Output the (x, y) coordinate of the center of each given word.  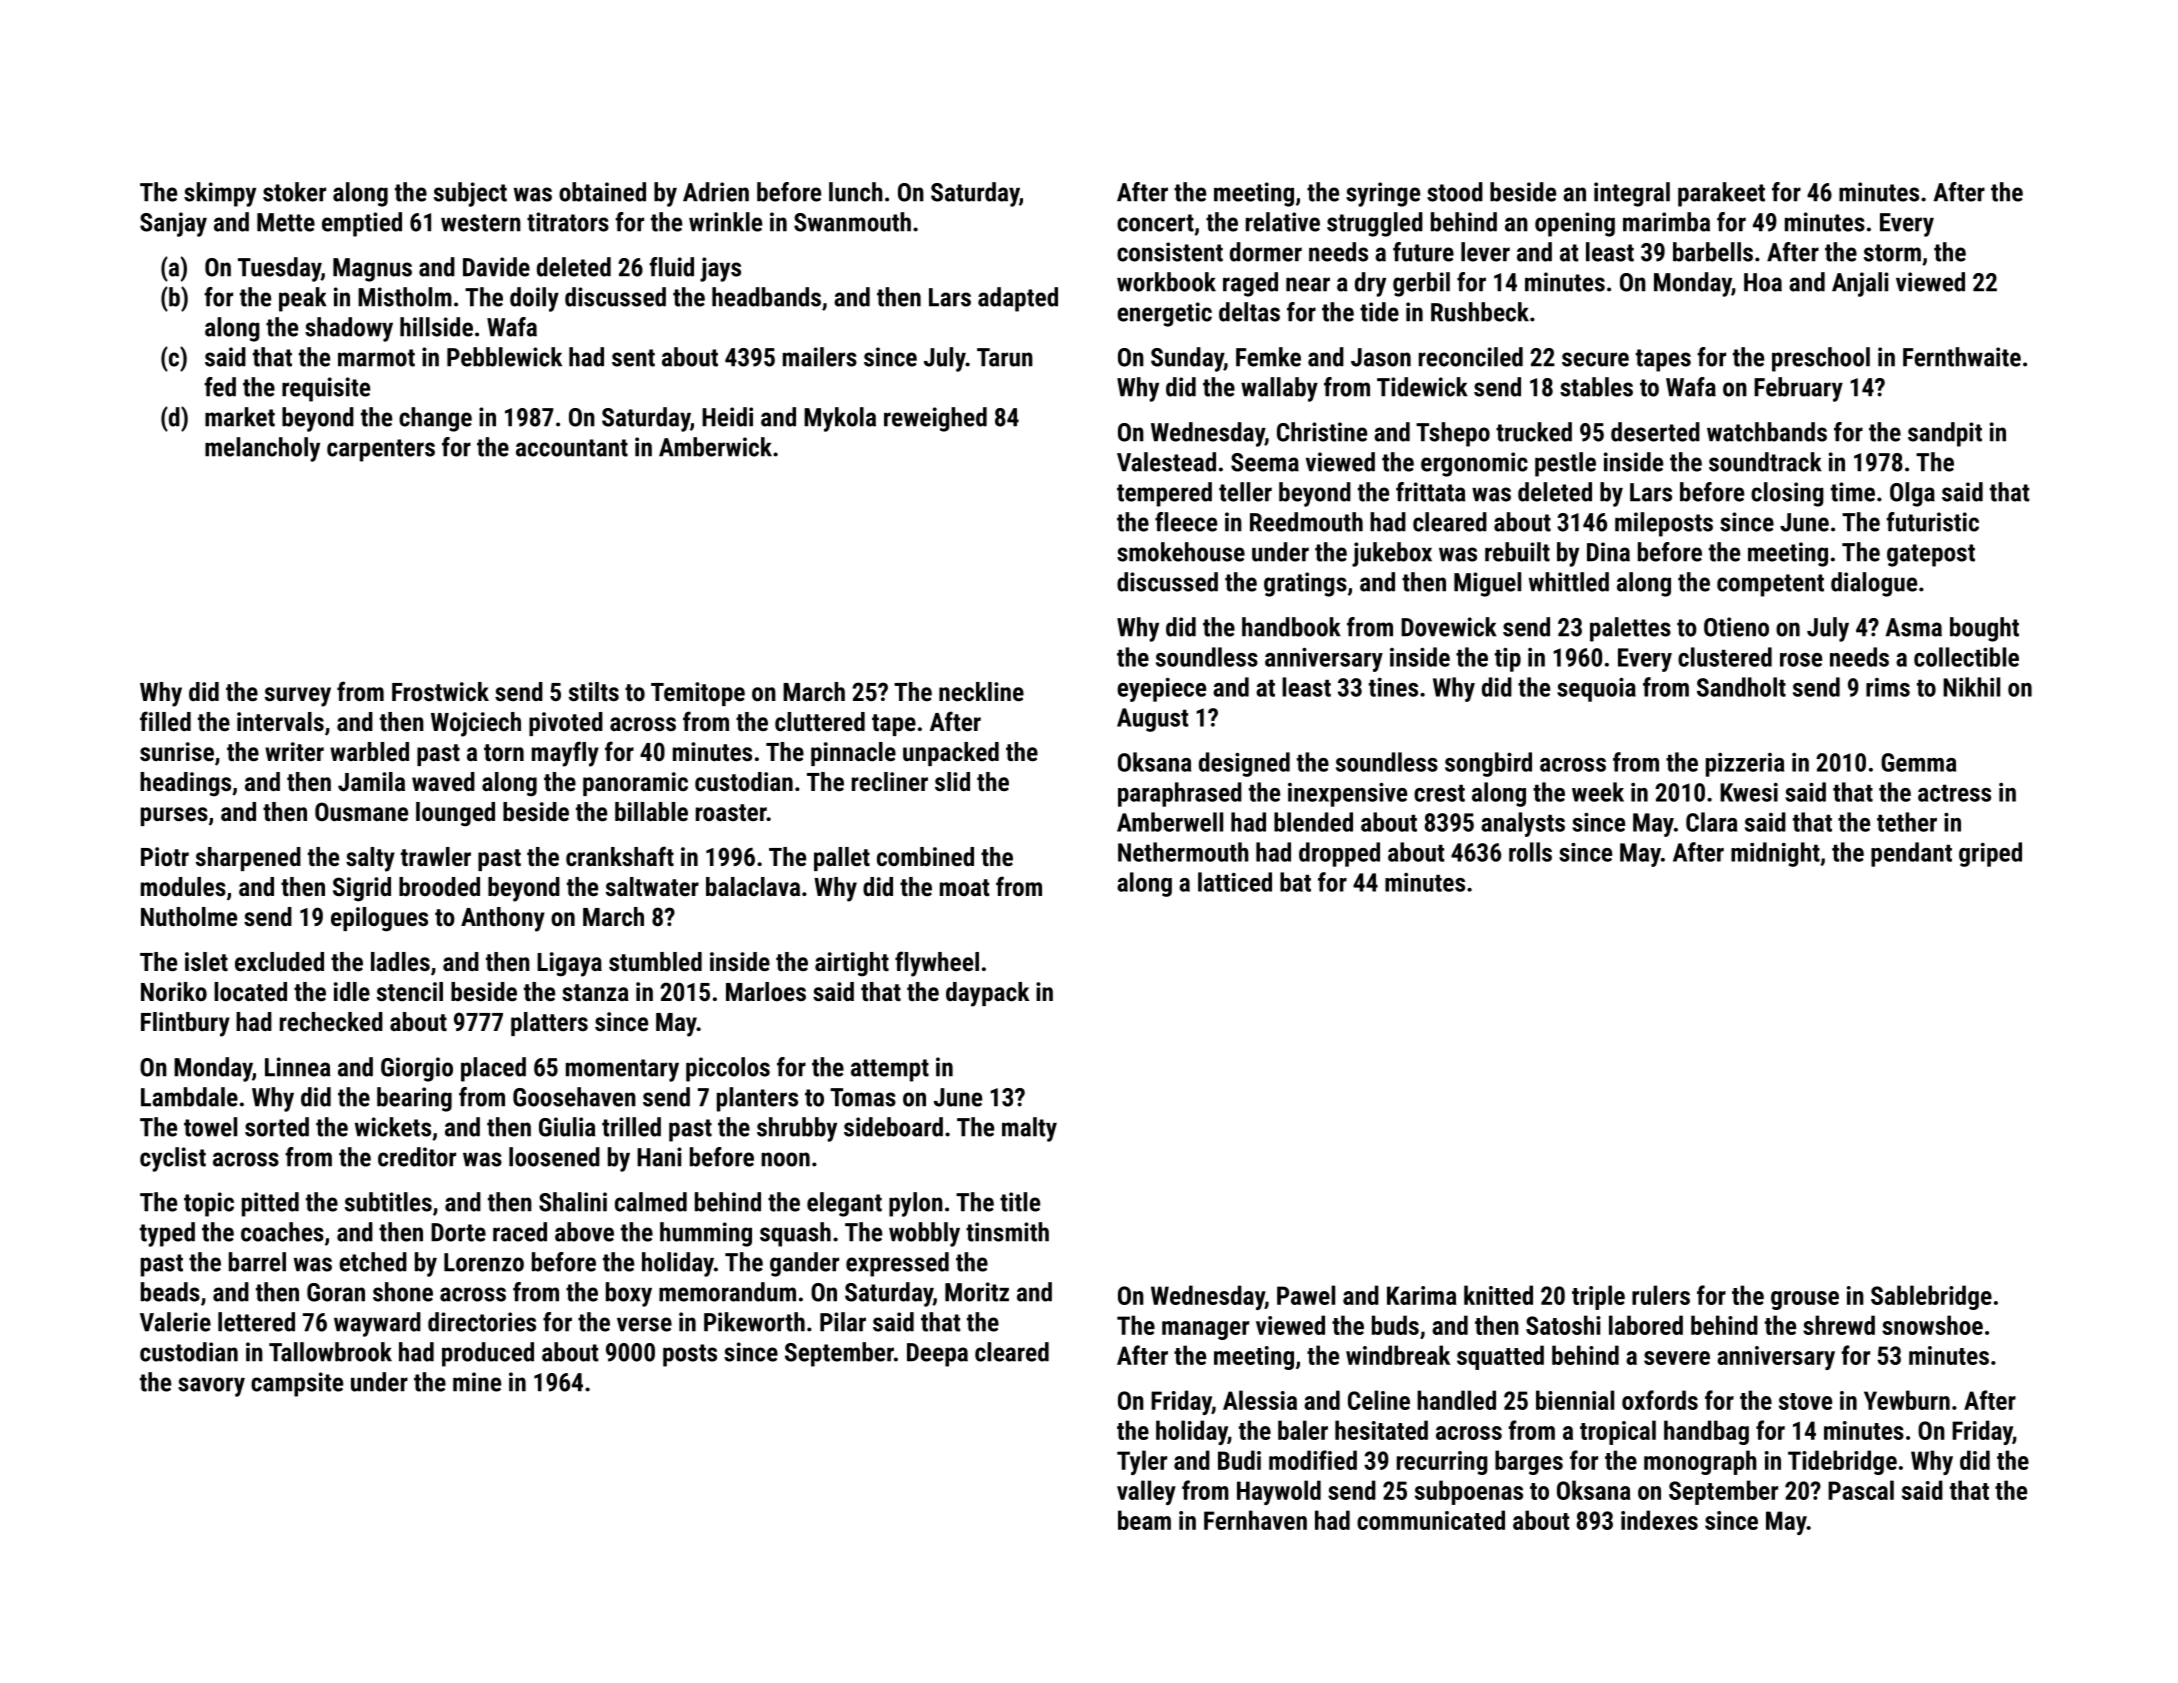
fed (220, 387)
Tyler (1142, 1462)
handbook (1291, 627)
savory (211, 1387)
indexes (1659, 1520)
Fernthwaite (1962, 357)
